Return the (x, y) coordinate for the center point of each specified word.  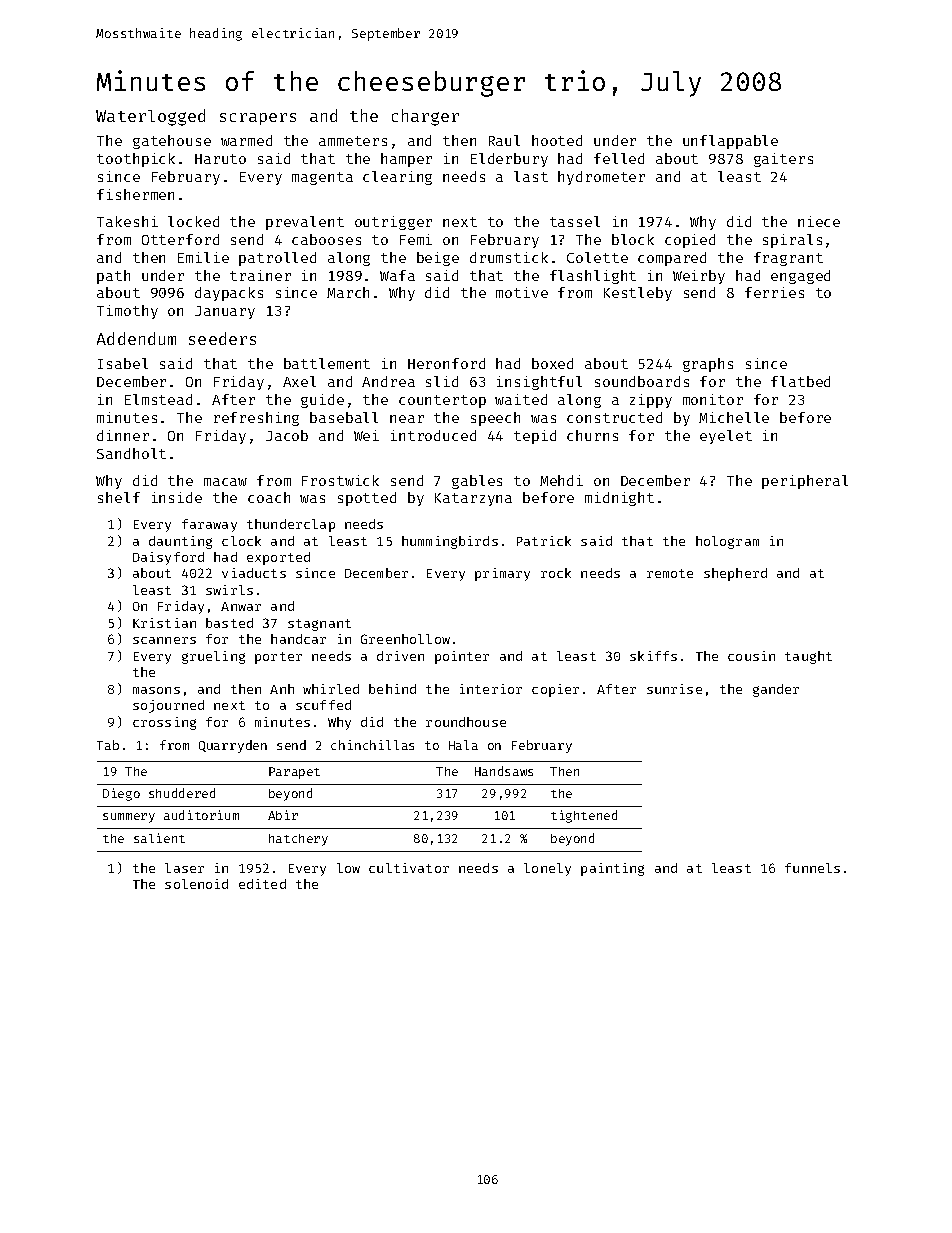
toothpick (136, 160)
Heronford (446, 363)
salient (159, 838)
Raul (504, 140)
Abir (283, 815)
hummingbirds (450, 542)
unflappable (730, 142)
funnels (812, 868)
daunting (180, 542)
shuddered (182, 793)
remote (670, 573)
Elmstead (158, 399)
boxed (552, 363)
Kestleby (638, 294)
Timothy (127, 312)
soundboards (642, 381)
